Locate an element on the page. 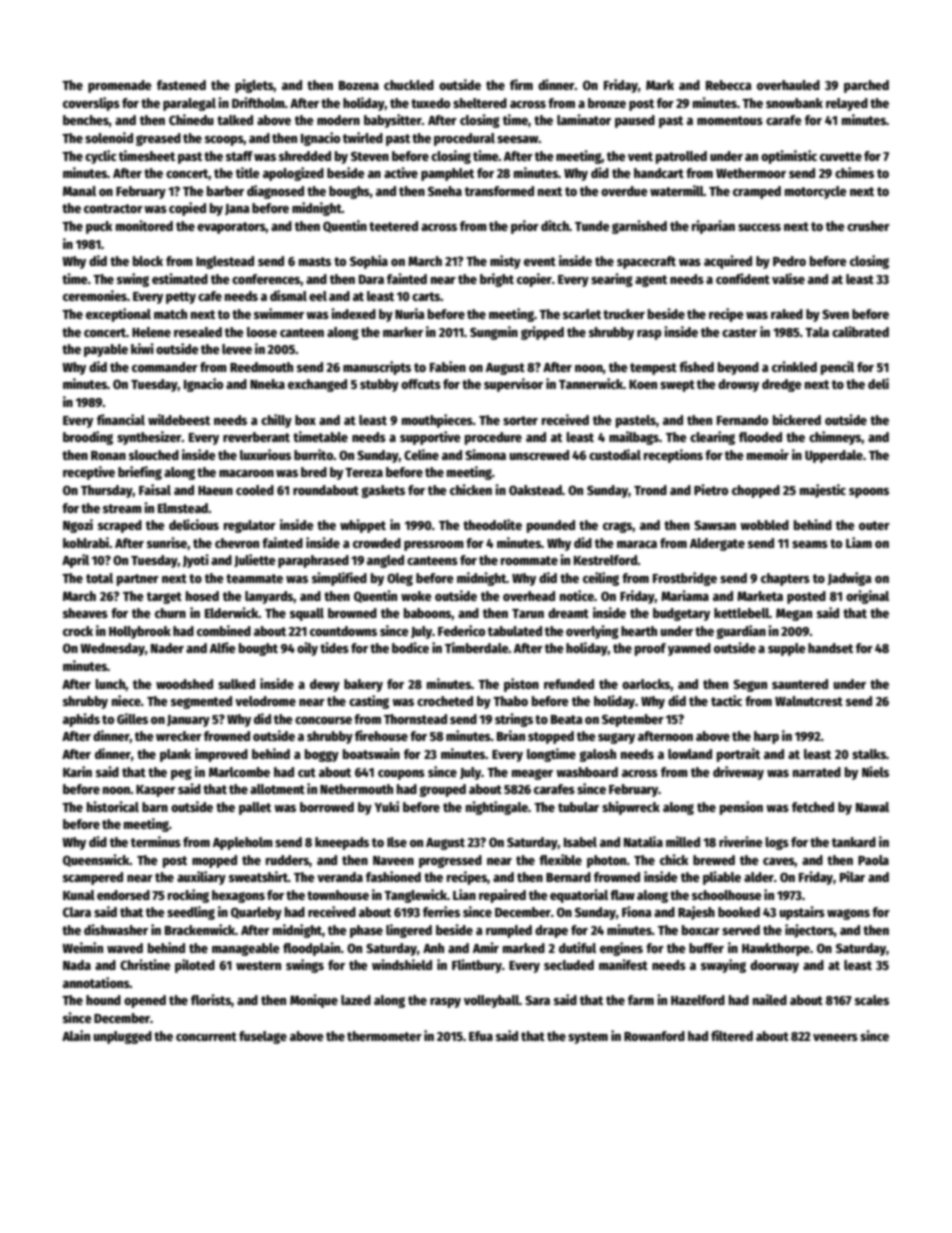 The image size is (952, 1233). Rebecca is located at coordinates (729, 85).
